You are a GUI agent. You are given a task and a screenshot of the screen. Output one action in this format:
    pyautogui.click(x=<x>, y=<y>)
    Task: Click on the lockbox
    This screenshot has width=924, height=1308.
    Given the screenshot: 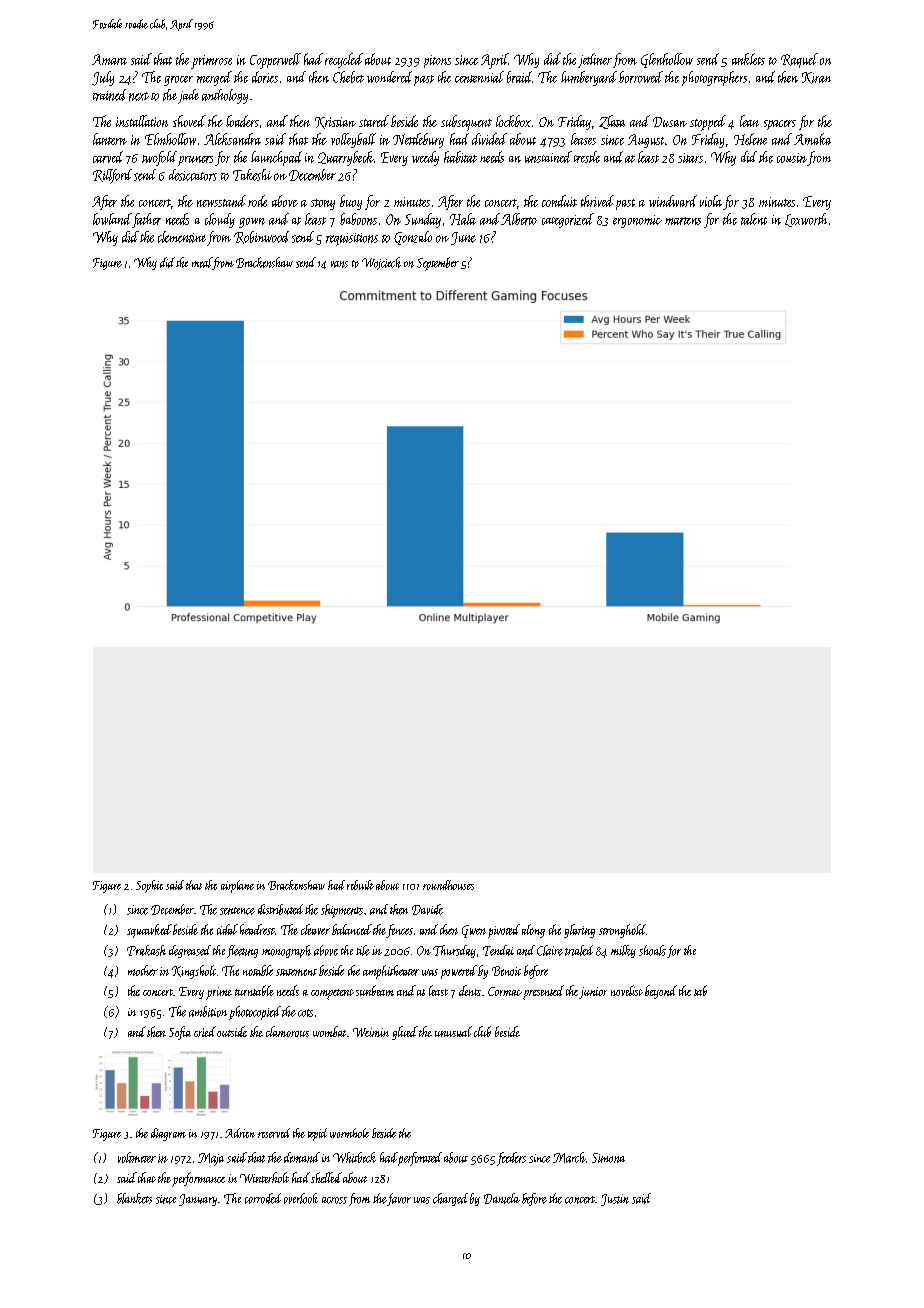 What is the action you would take?
    pyautogui.click(x=513, y=121)
